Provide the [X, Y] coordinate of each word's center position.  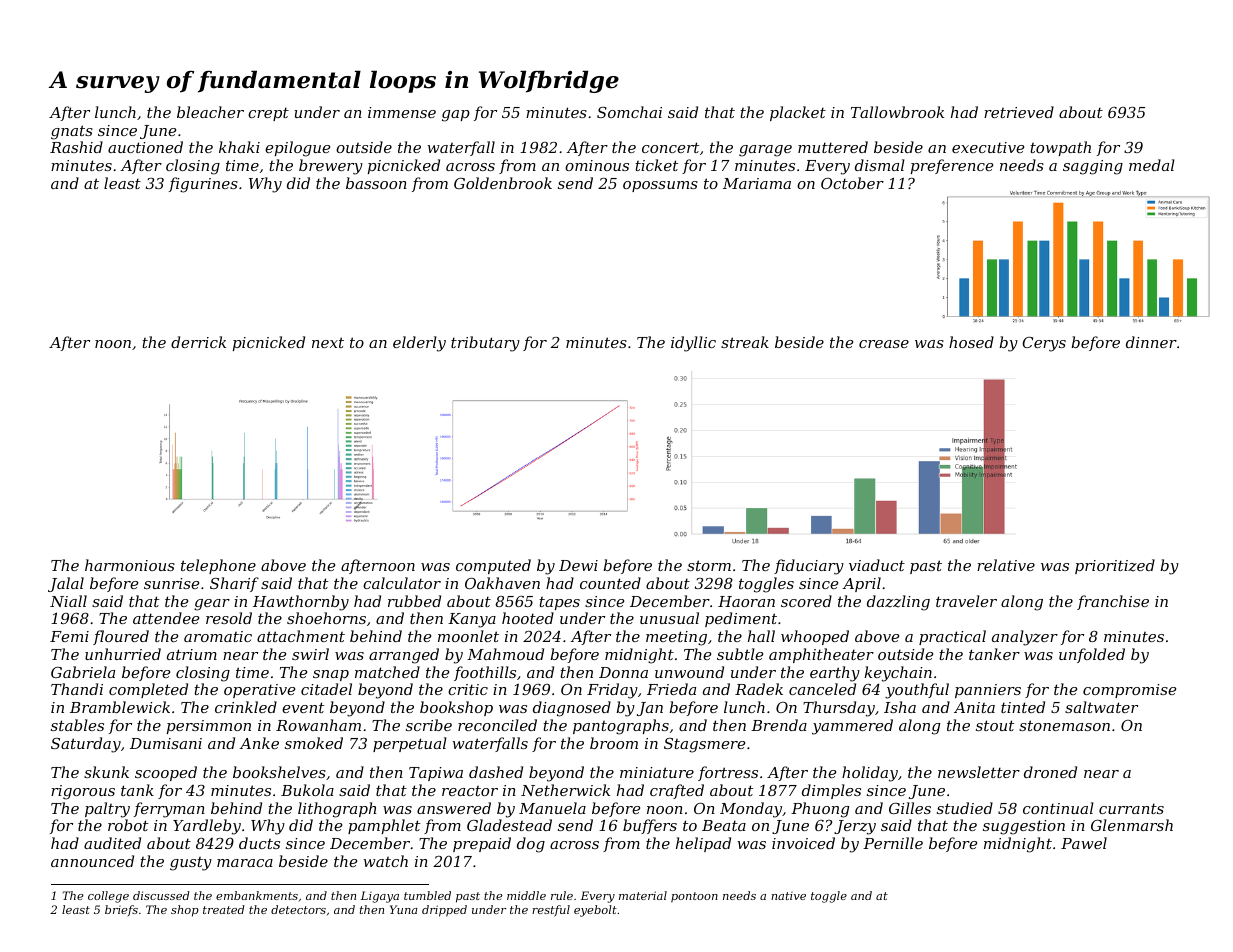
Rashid [76, 147]
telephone [218, 566]
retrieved [1019, 112]
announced [92, 861]
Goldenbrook [503, 183]
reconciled [497, 725]
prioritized [1115, 566]
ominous [597, 165]
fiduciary [809, 567]
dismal [880, 165]
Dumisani [166, 743]
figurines [203, 185]
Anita [974, 707]
